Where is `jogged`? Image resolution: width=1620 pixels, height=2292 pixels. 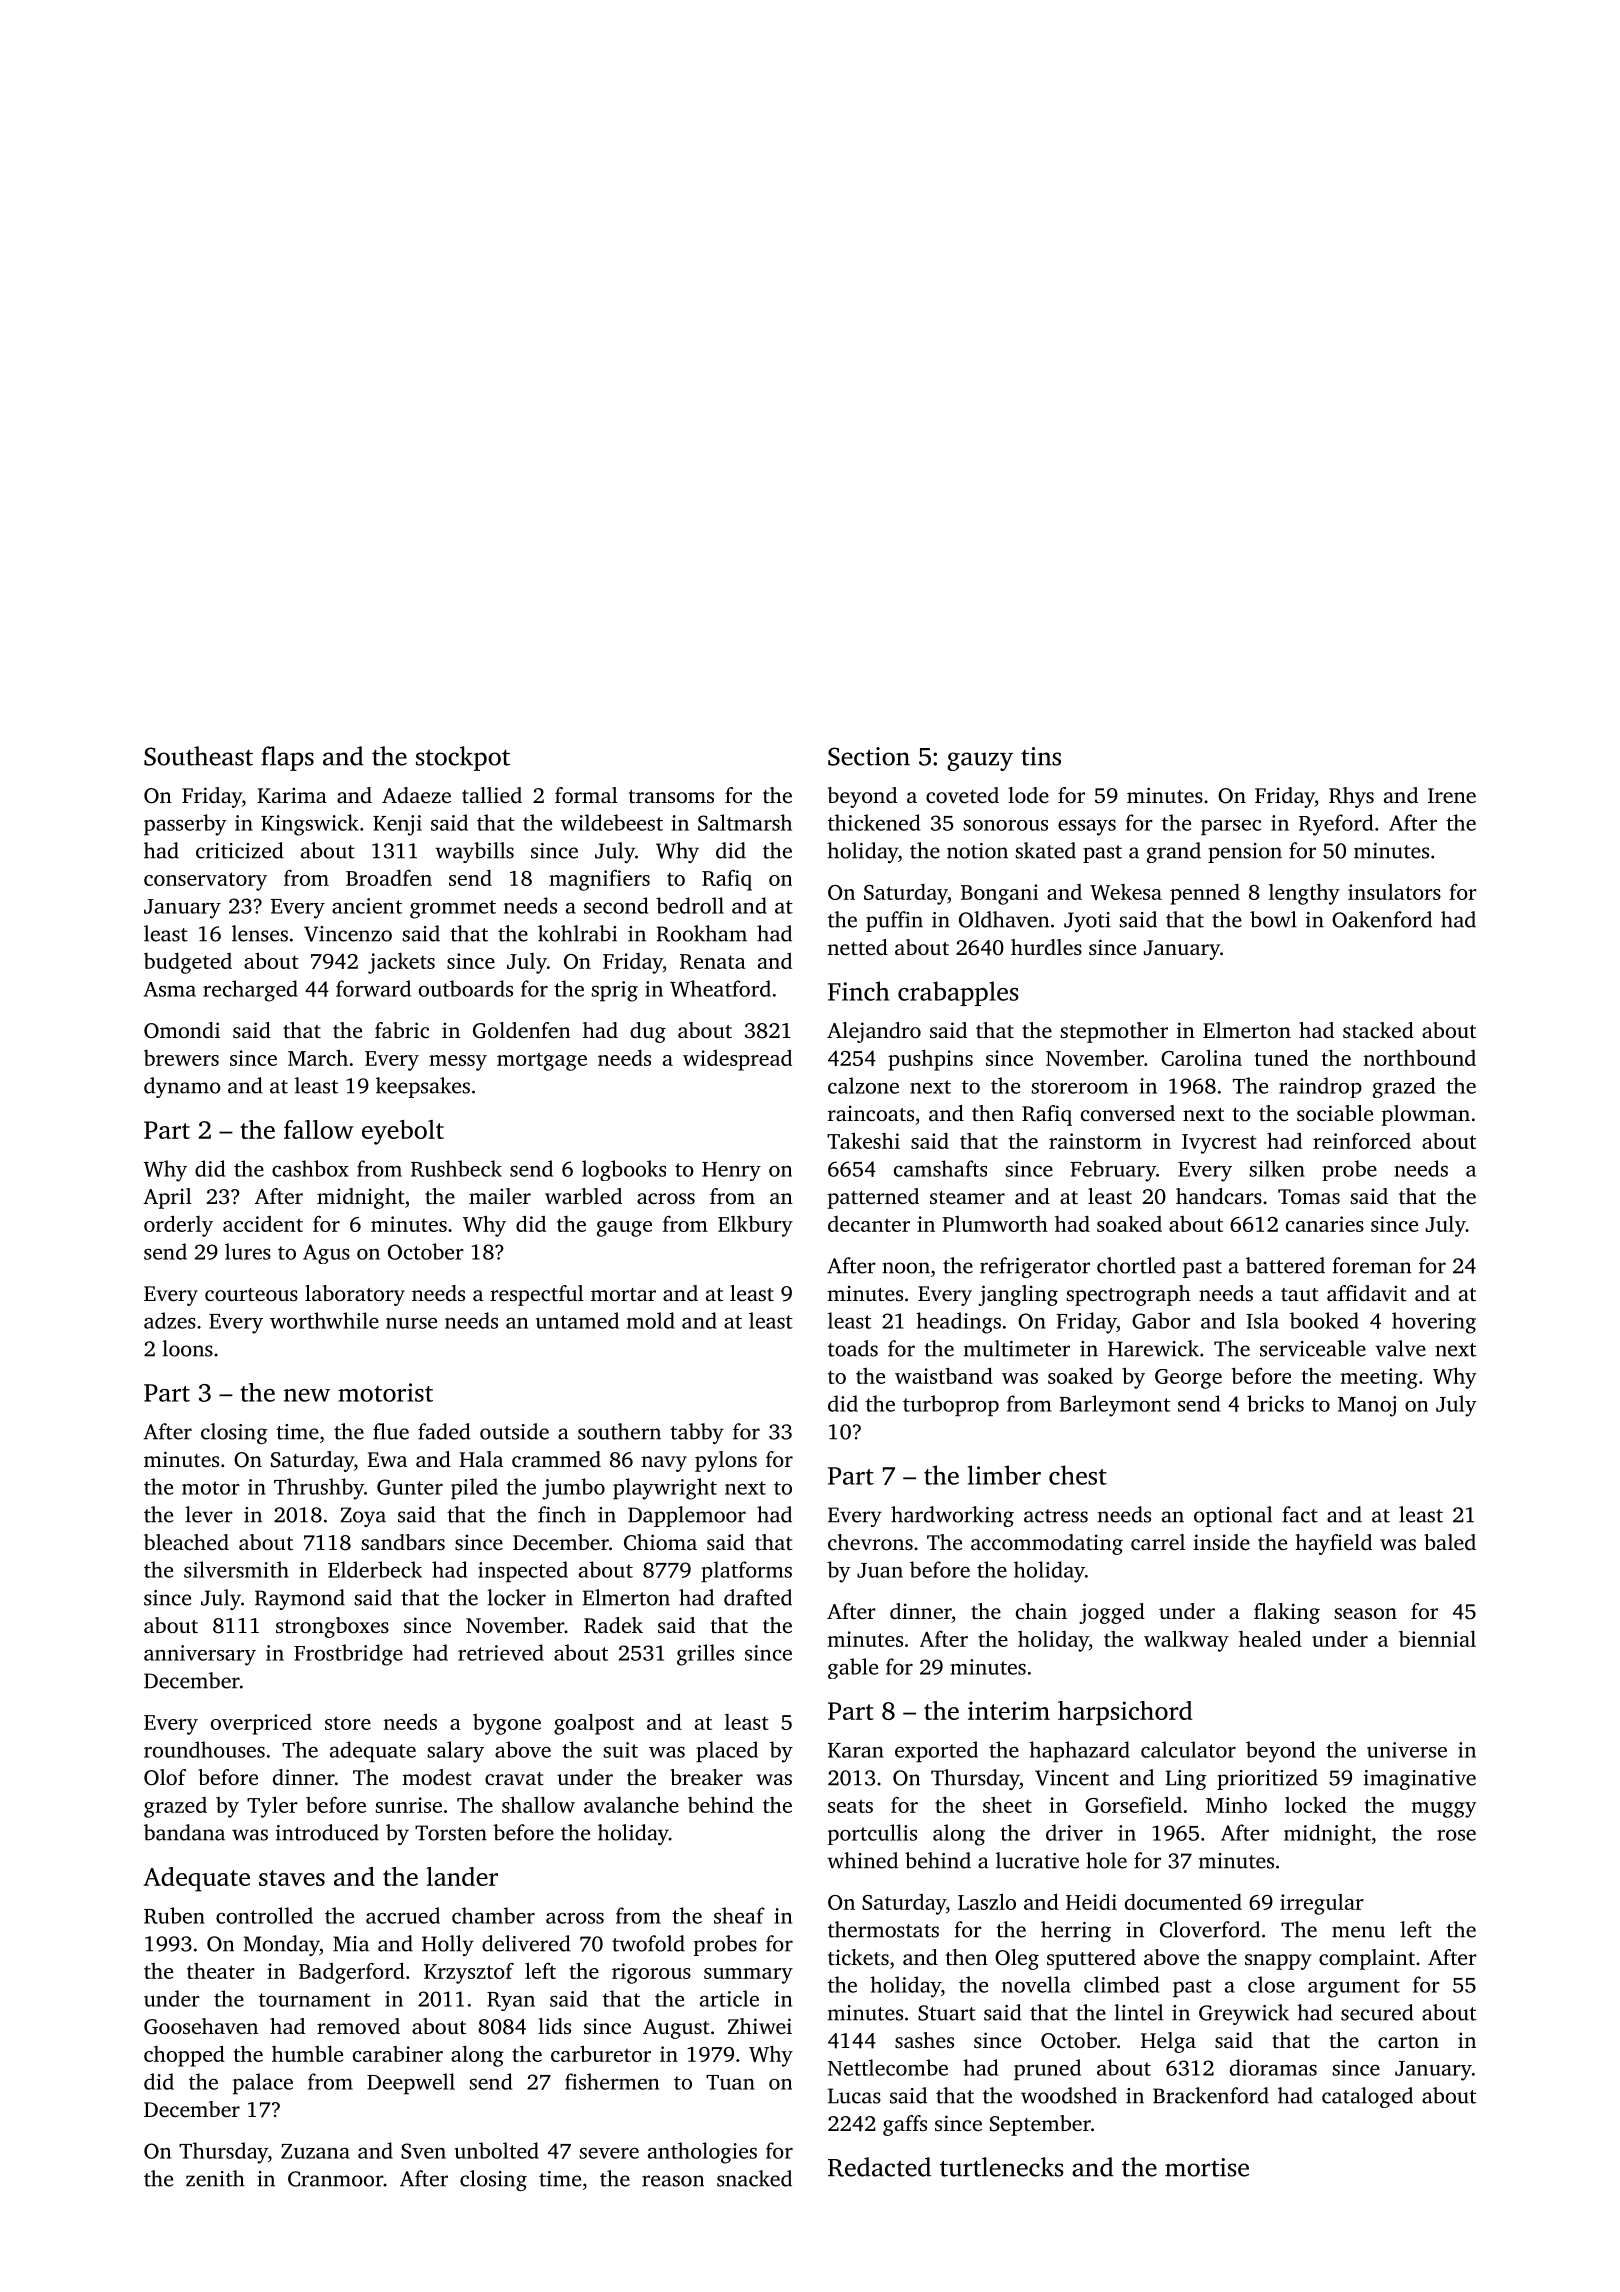
jogged is located at coordinates (1112, 1613).
